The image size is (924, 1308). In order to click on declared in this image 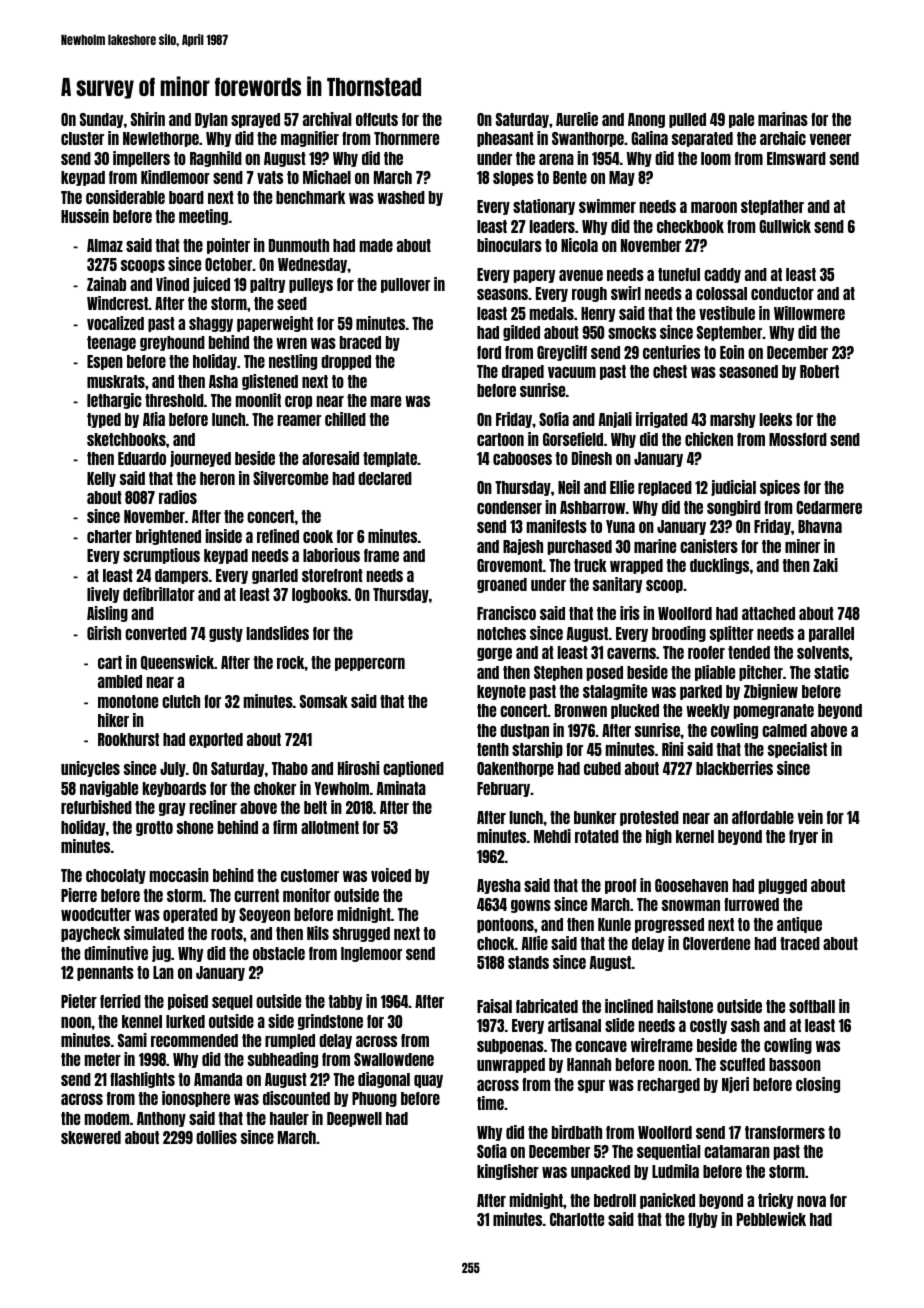, I will do `click(385, 478)`.
